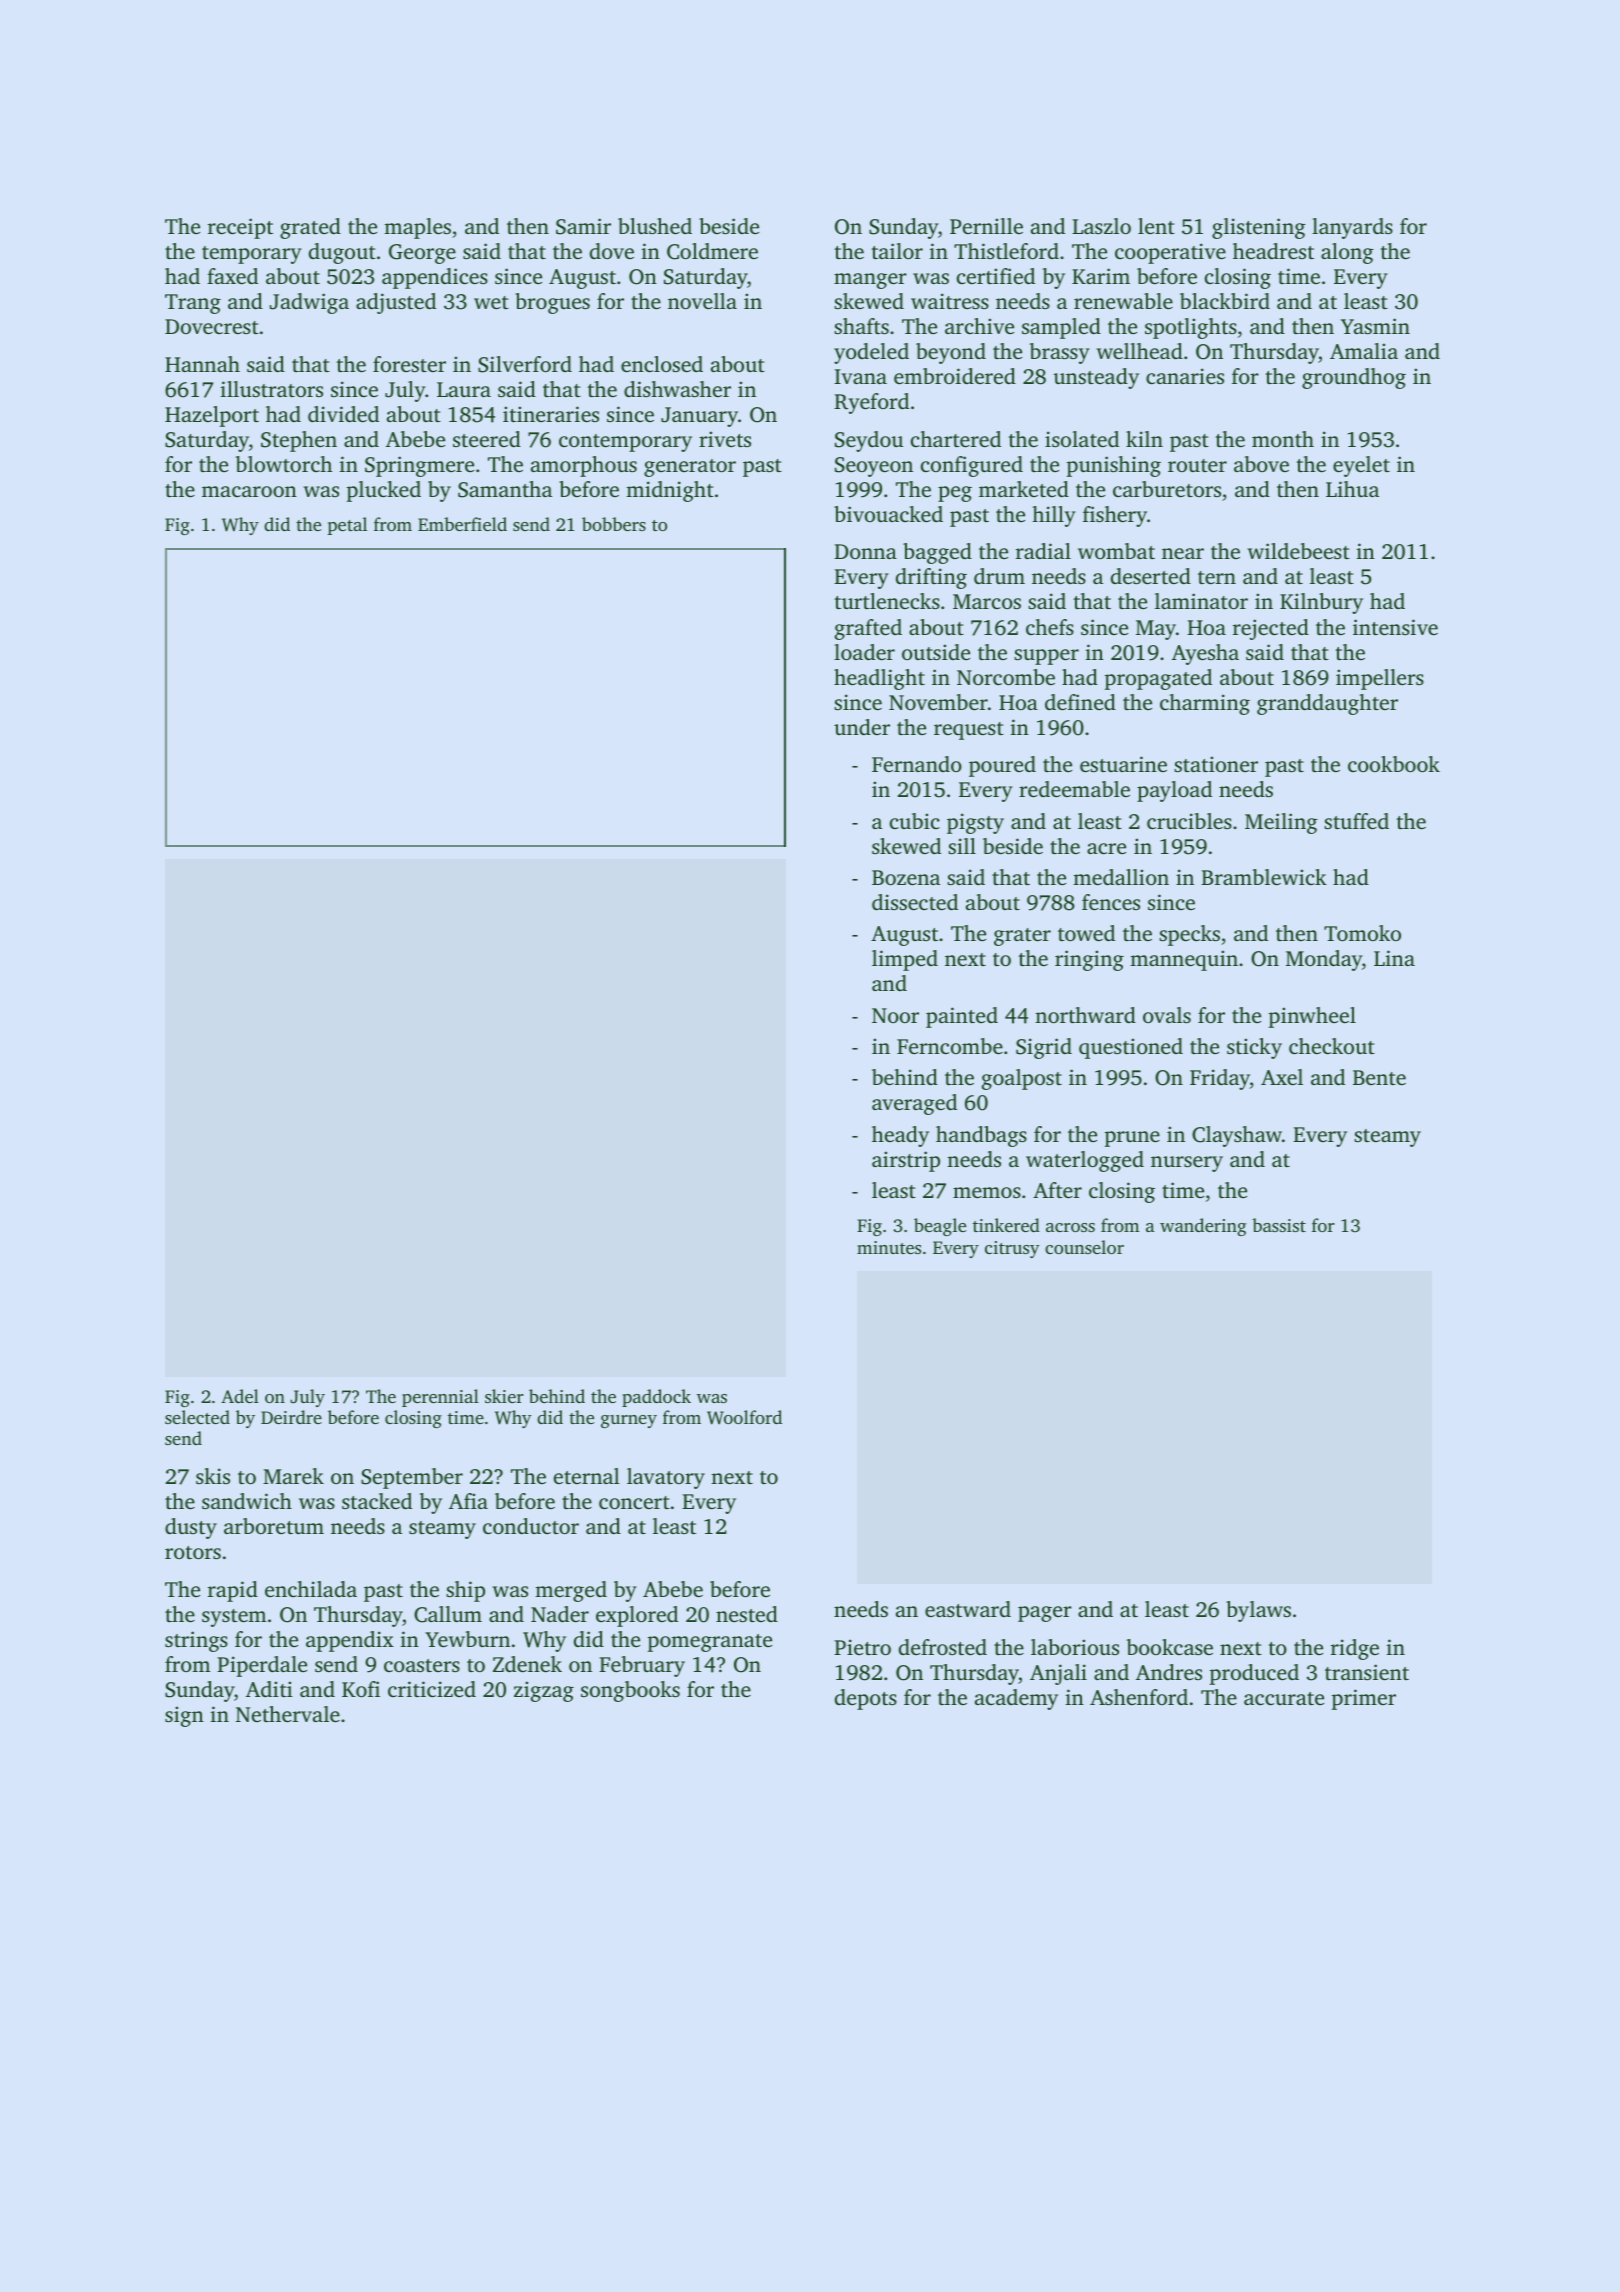 The image size is (1620, 2292). Describe the element at coordinates (1362, 933) in the page. I see `Tomoko` at that location.
